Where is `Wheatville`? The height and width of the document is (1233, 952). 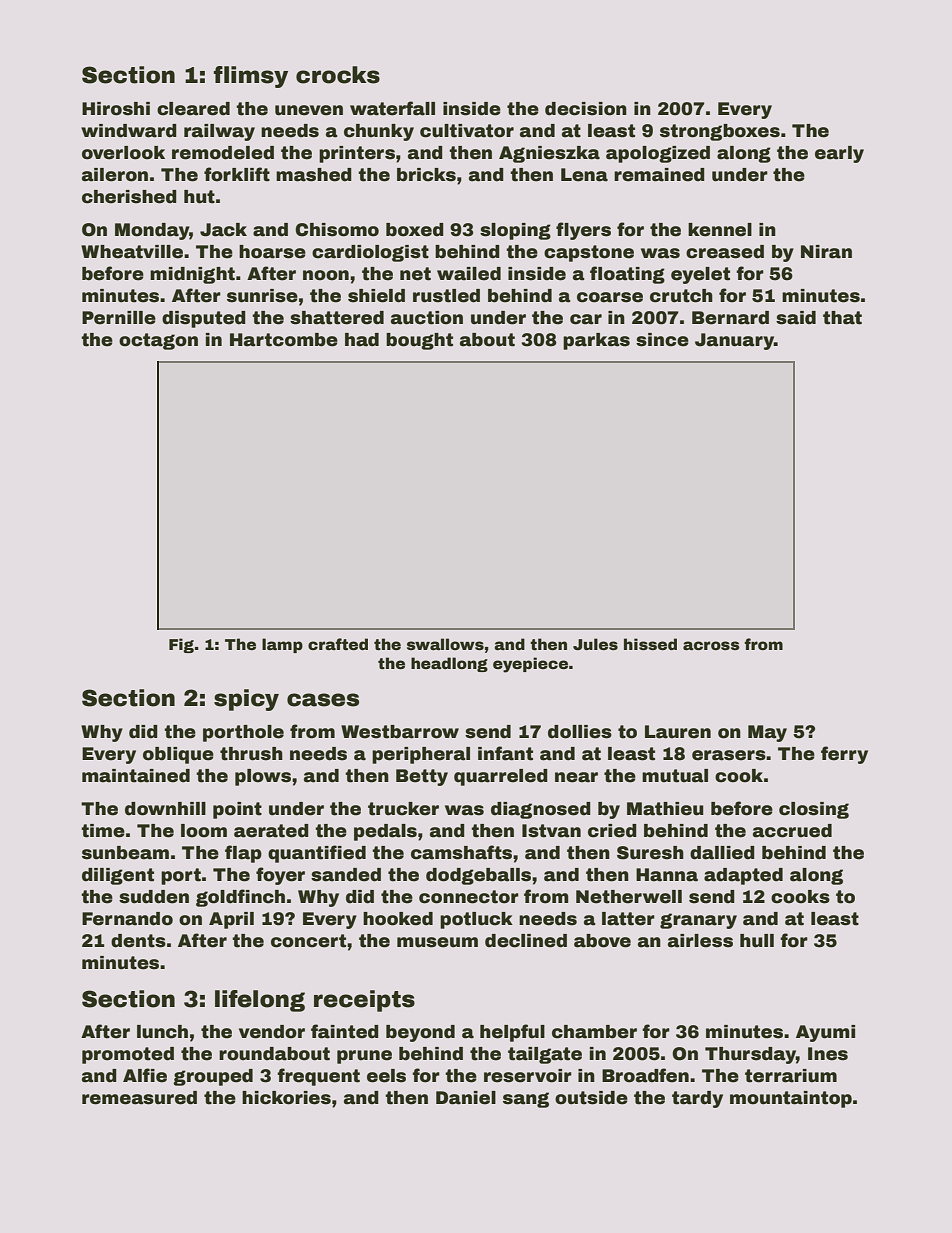
Wheatville is located at coordinates (132, 252).
